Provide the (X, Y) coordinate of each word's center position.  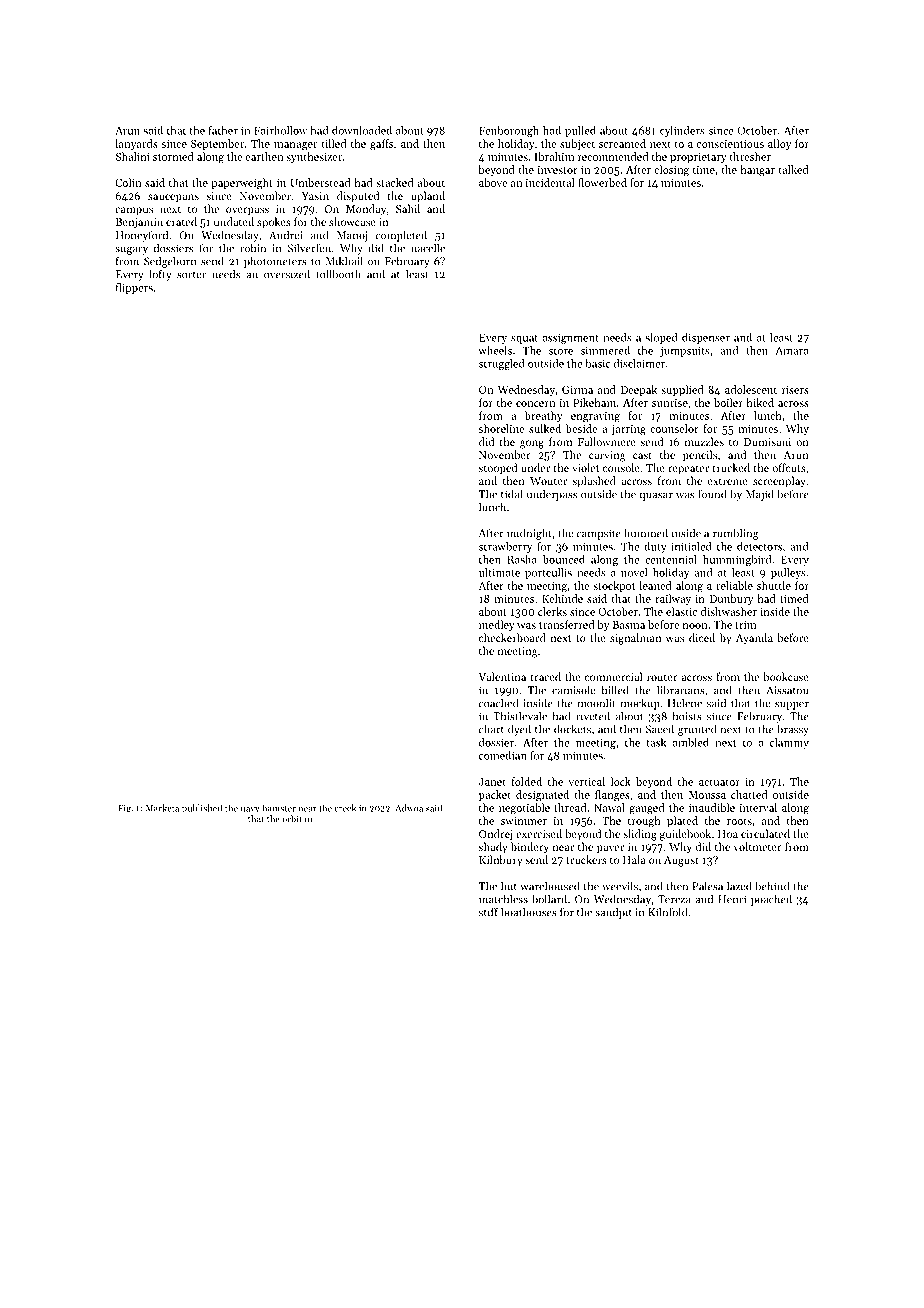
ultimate (499, 572)
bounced (564, 559)
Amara (792, 350)
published (202, 809)
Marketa (162, 808)
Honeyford (142, 236)
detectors (759, 546)
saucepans (173, 198)
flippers (134, 288)
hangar (757, 171)
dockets (572, 729)
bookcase (786, 676)
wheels (495, 350)
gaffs (381, 145)
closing (671, 171)
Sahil (408, 208)
